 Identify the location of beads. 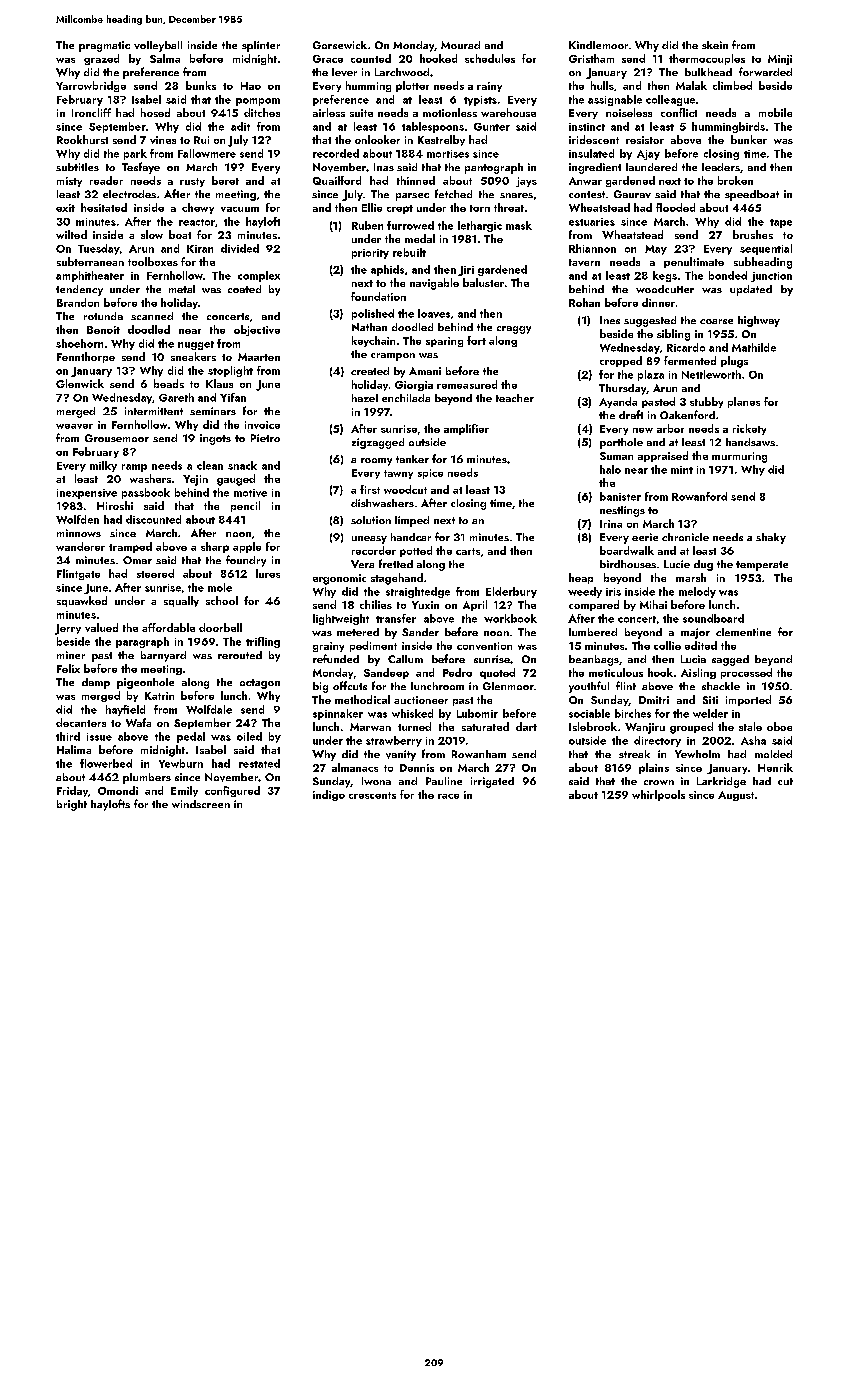
(169, 383).
